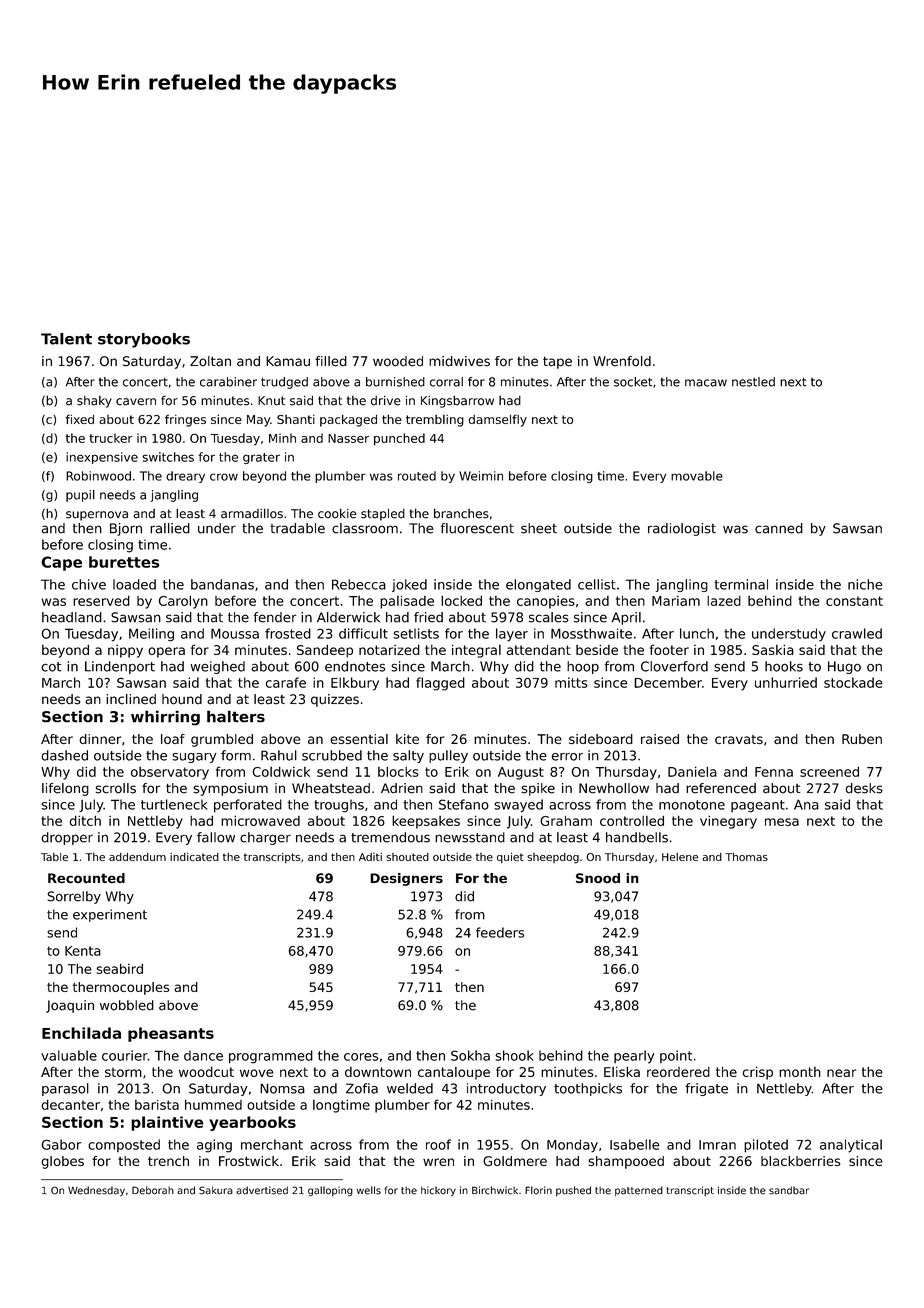 Image resolution: width=924 pixels, height=1308 pixels. I want to click on sandbar, so click(789, 1190).
